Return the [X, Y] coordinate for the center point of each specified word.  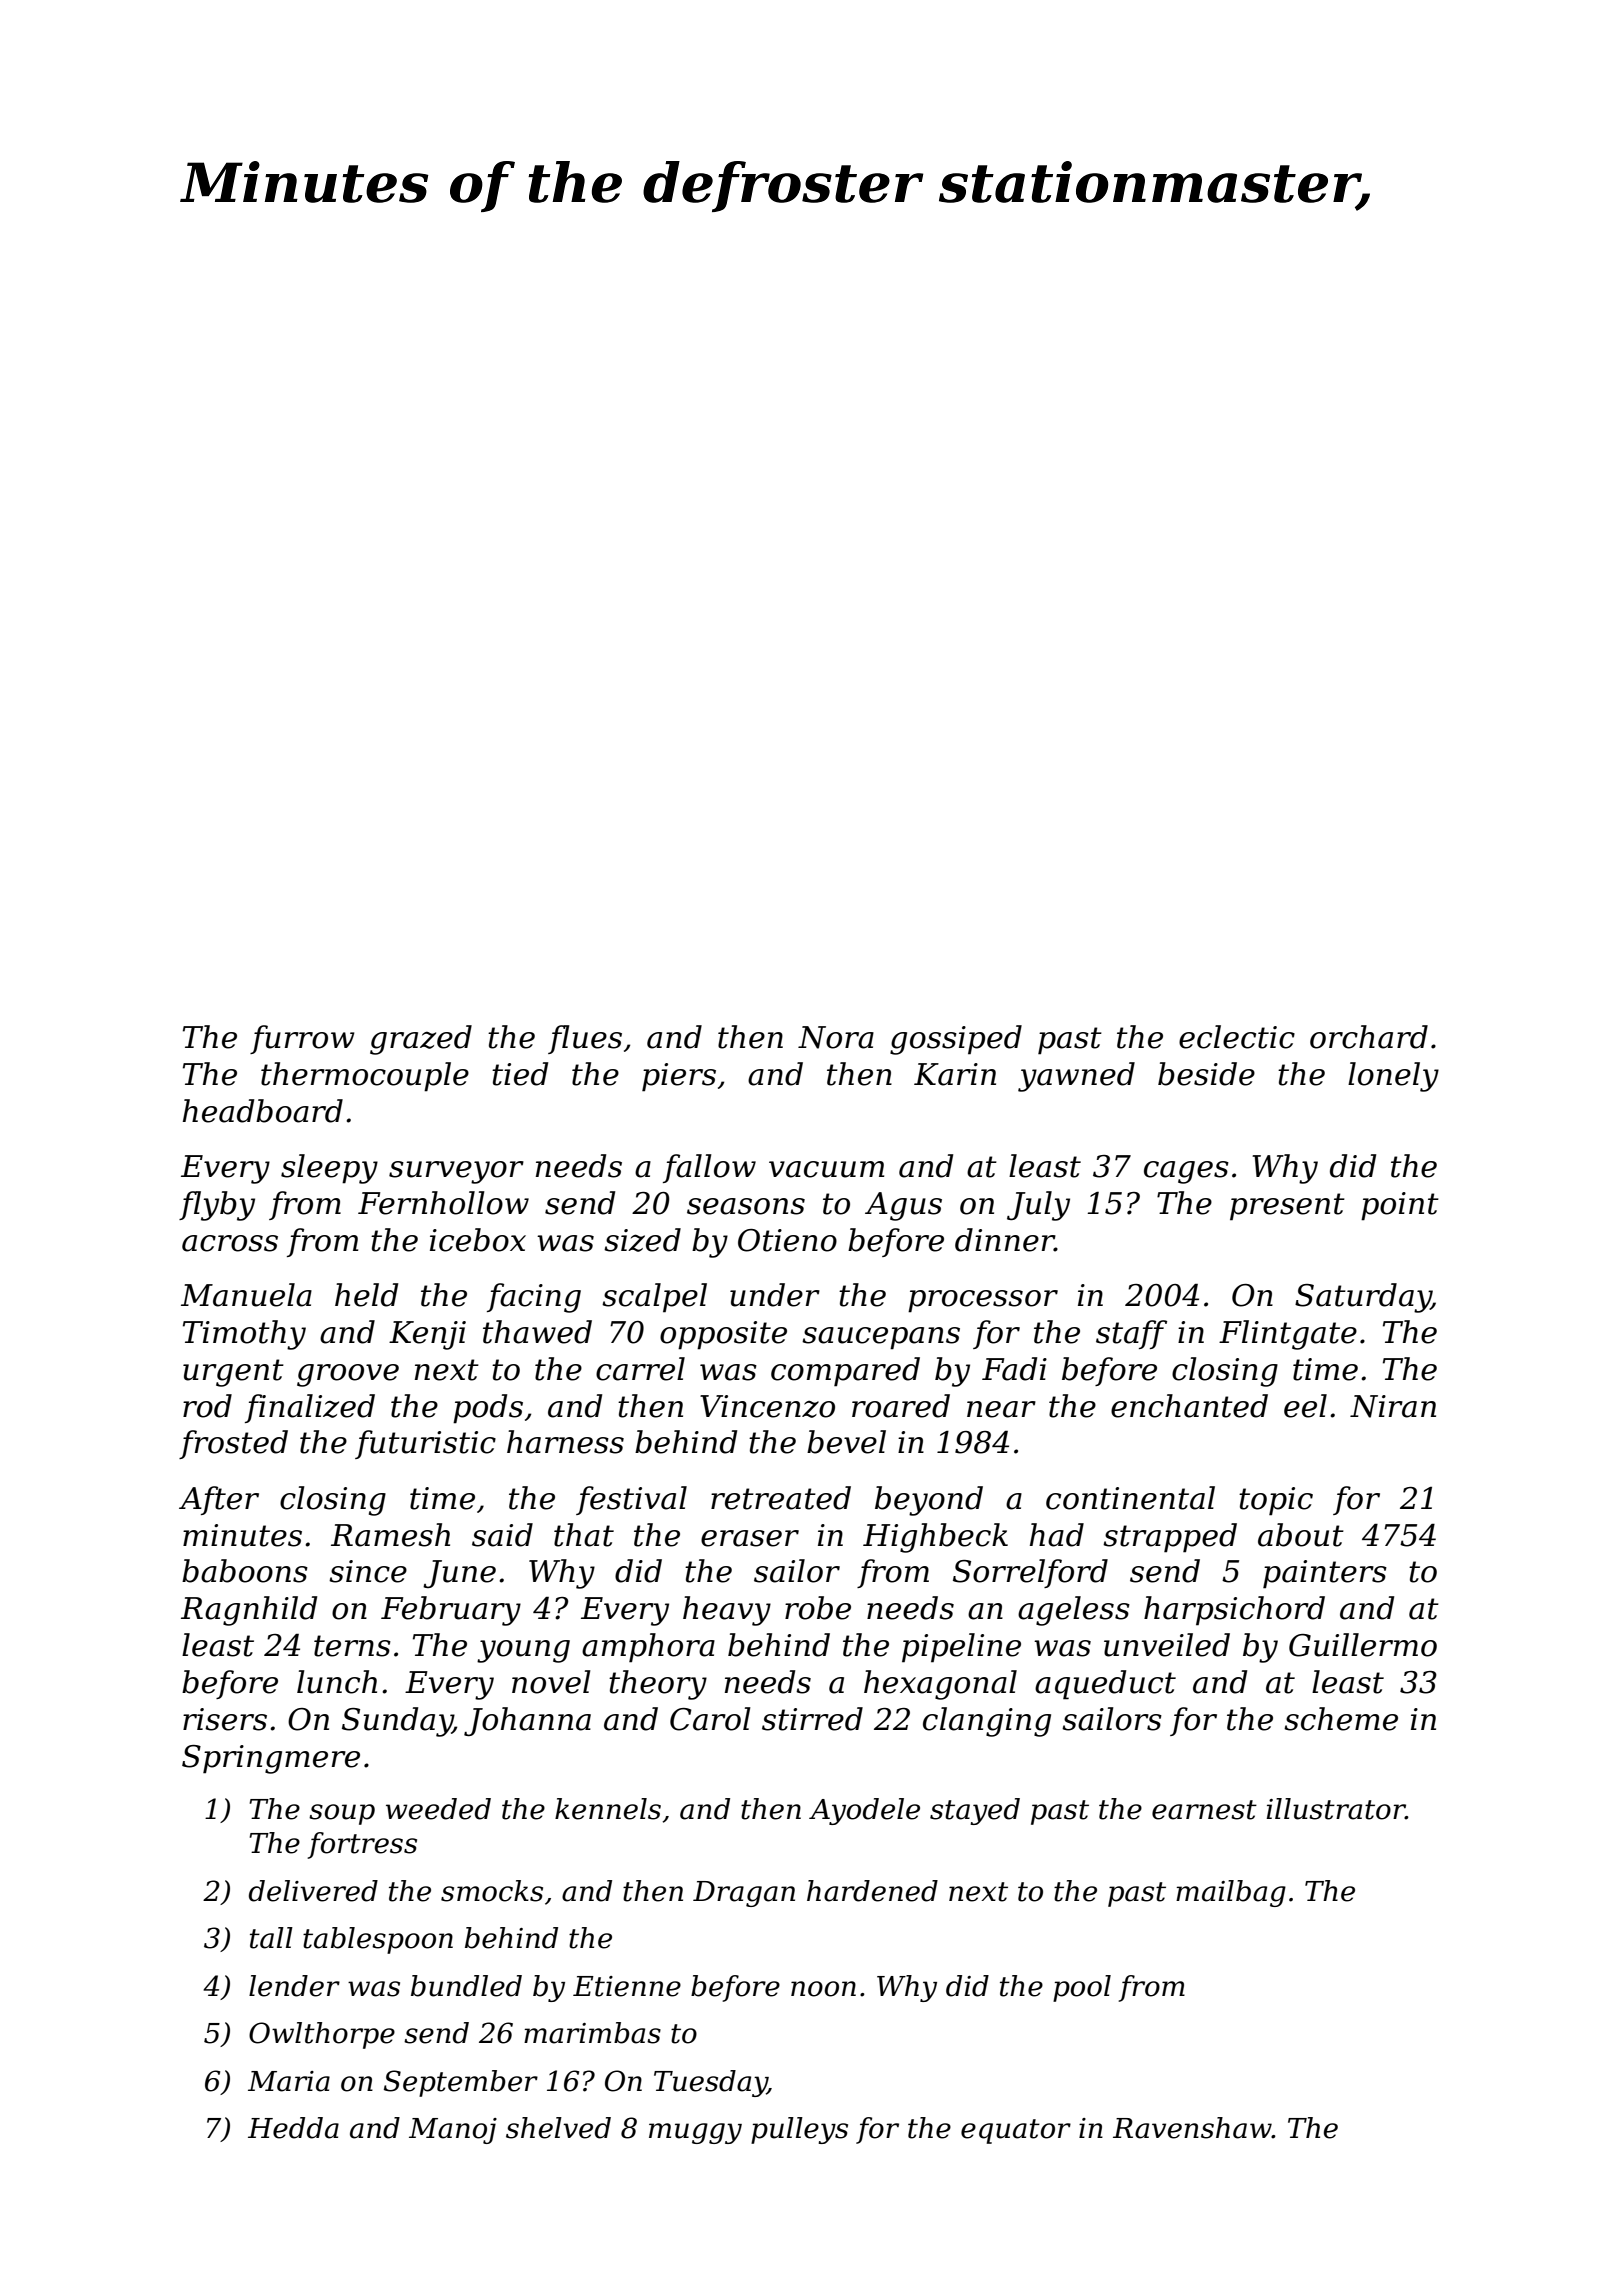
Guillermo [1363, 1645]
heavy [727, 1611]
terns [352, 1646]
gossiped [956, 1040]
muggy [695, 2133]
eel [1305, 1406]
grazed [421, 1040]
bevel [846, 1442]
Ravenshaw [1192, 2128]
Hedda [293, 2128]
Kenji [427, 1335]
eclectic [1237, 1037]
